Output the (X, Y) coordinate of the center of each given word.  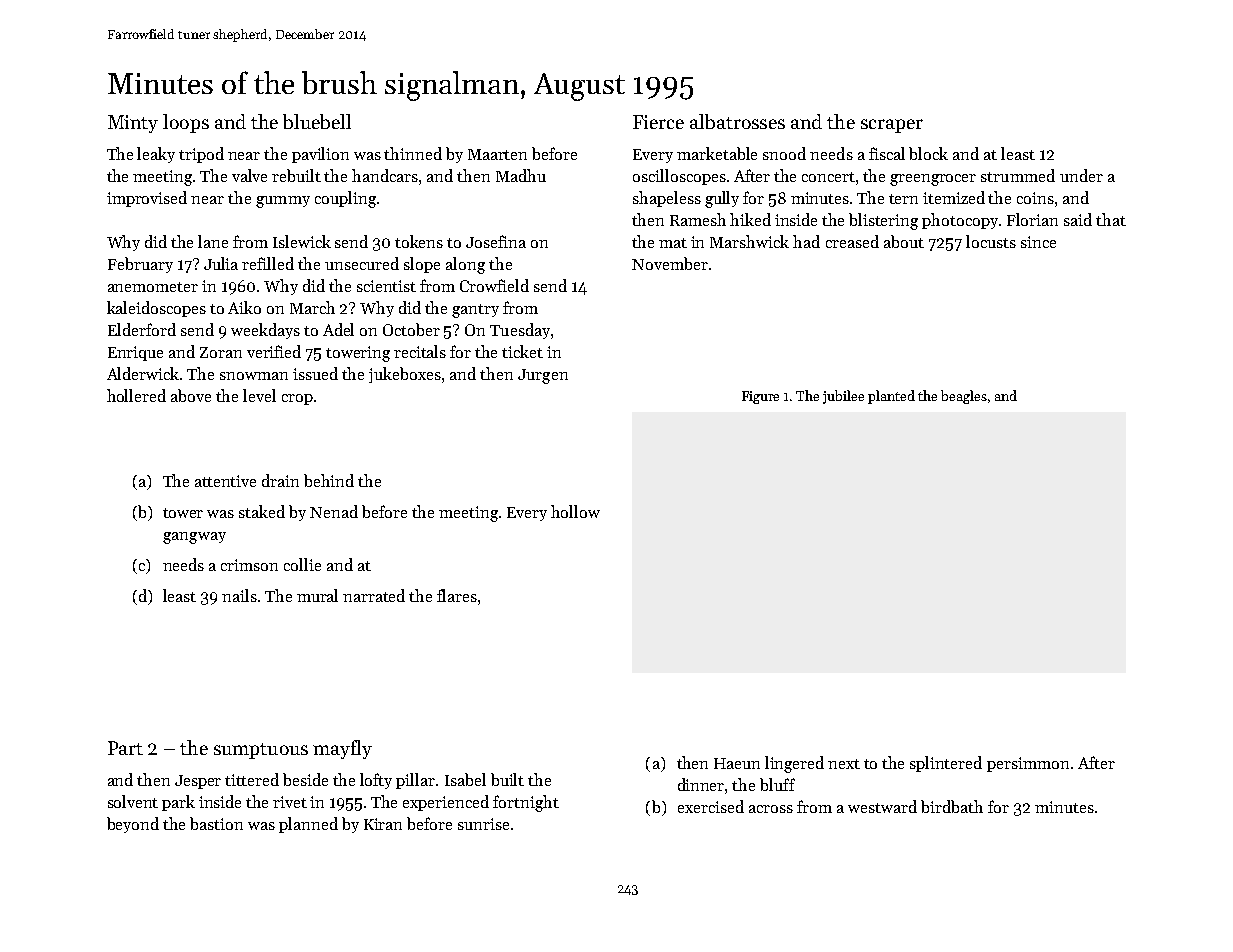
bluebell (317, 121)
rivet (290, 802)
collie (302, 564)
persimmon (1028, 764)
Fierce (658, 122)
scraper (892, 126)
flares (457, 595)
